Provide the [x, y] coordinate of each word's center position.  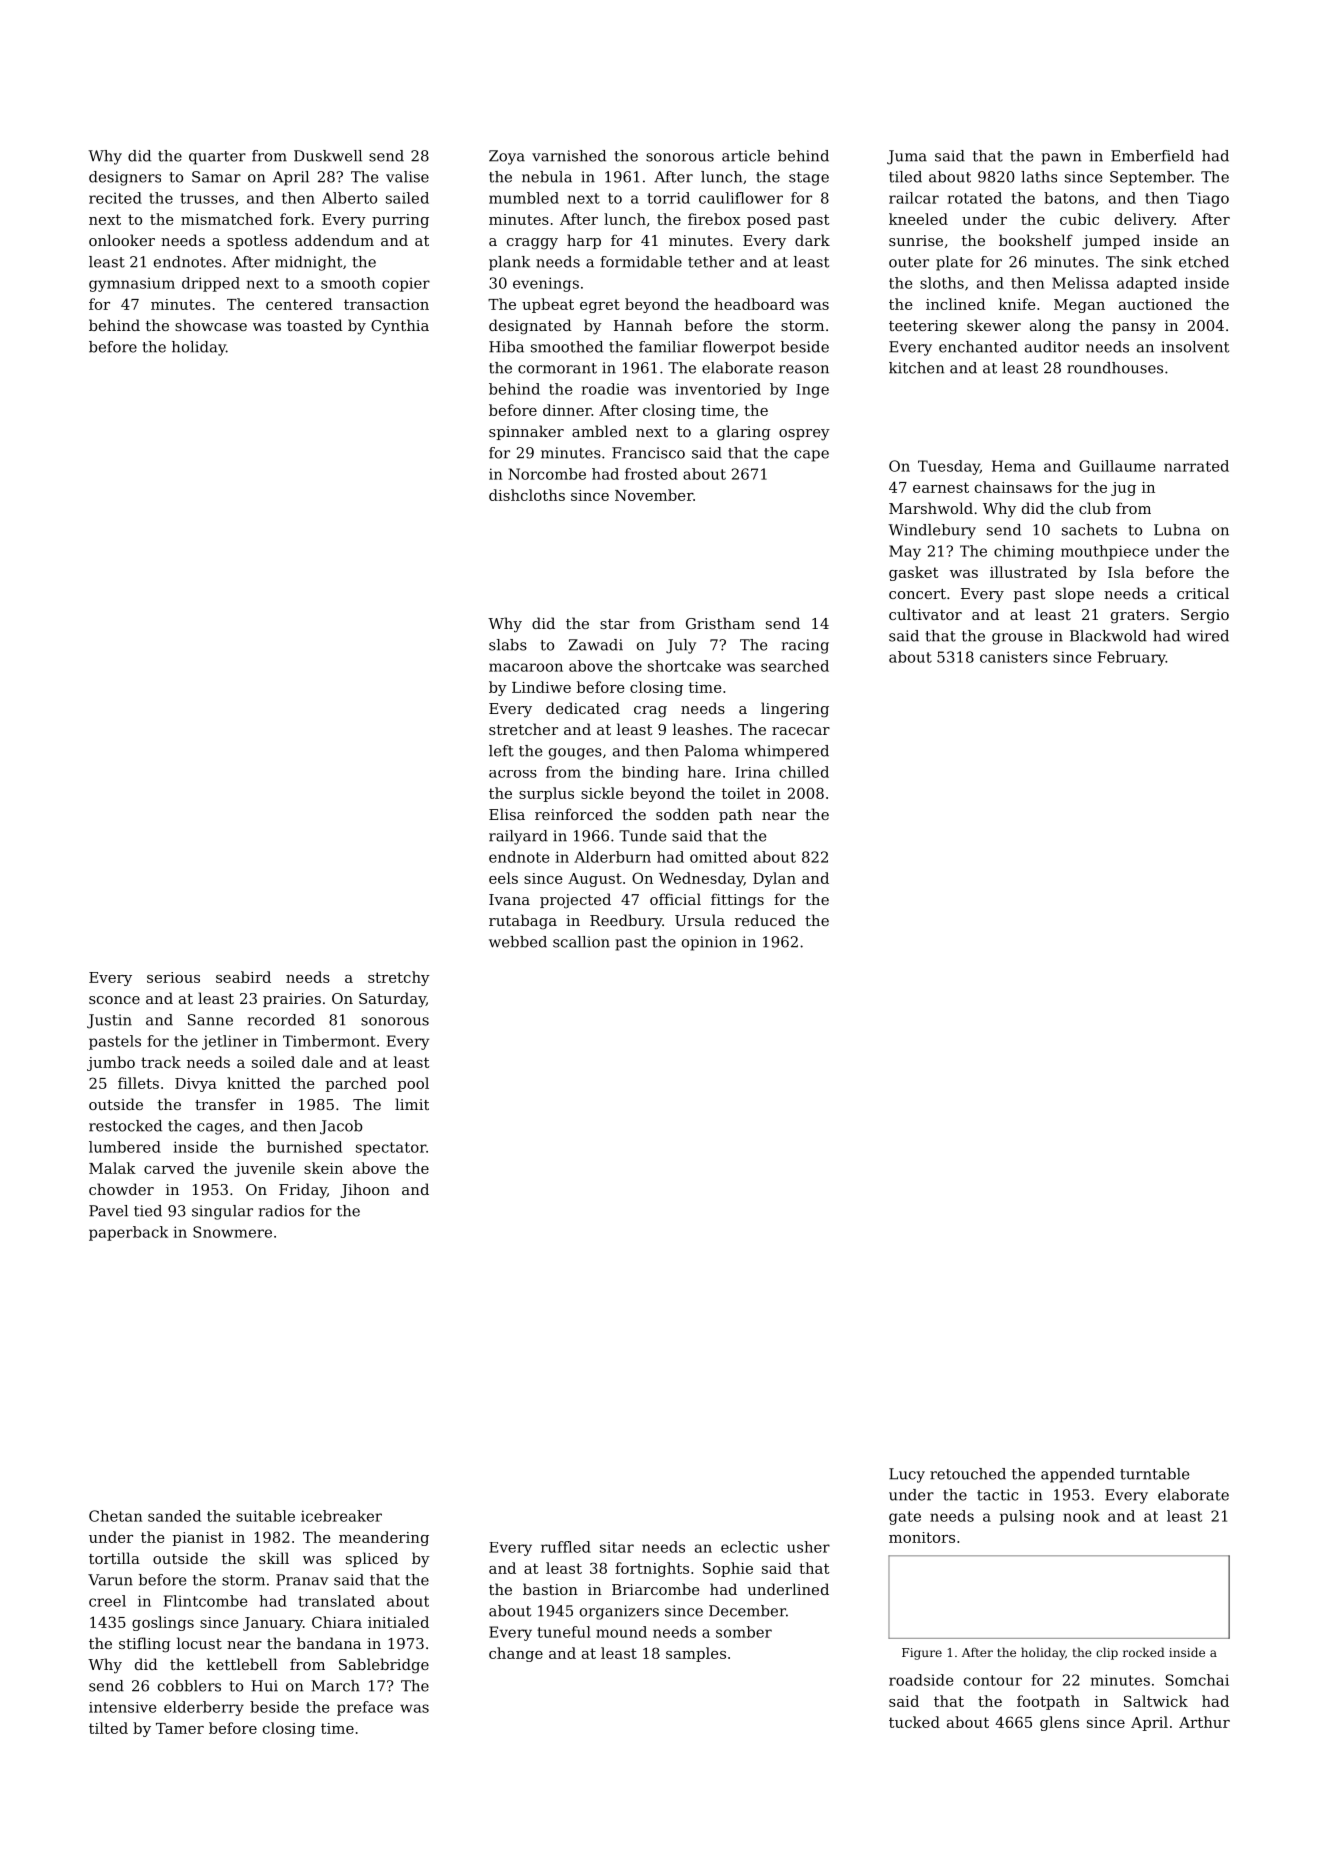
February [1132, 658]
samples [696, 1654]
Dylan [774, 879]
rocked [1144, 1652]
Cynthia [400, 327]
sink [1156, 262]
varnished [569, 156]
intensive [122, 1707]
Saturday [392, 1000]
